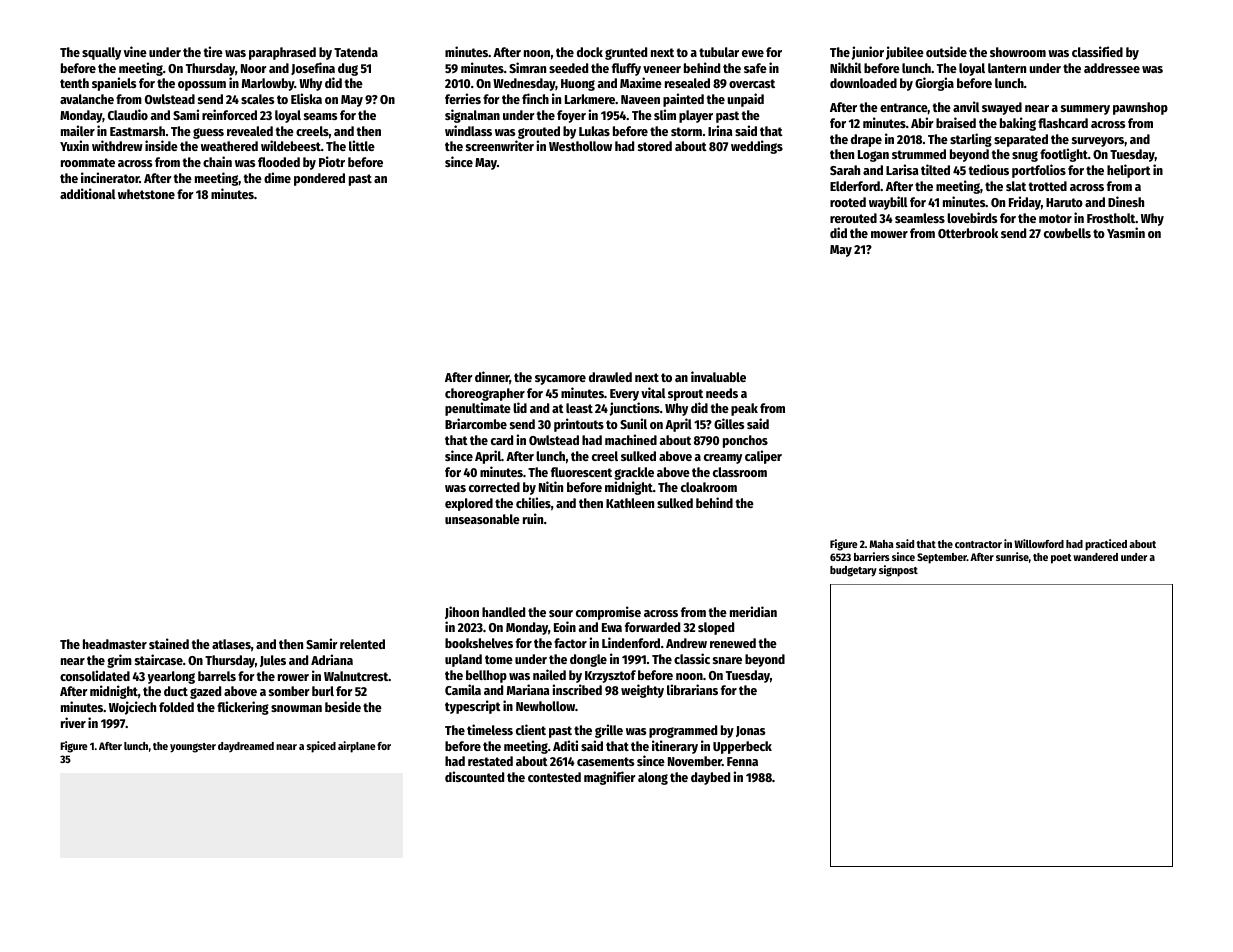 Image resolution: width=1233 pixels, height=952 pixels. What do you see at coordinates (1106, 545) in the document?
I see `practiced` at bounding box center [1106, 545].
